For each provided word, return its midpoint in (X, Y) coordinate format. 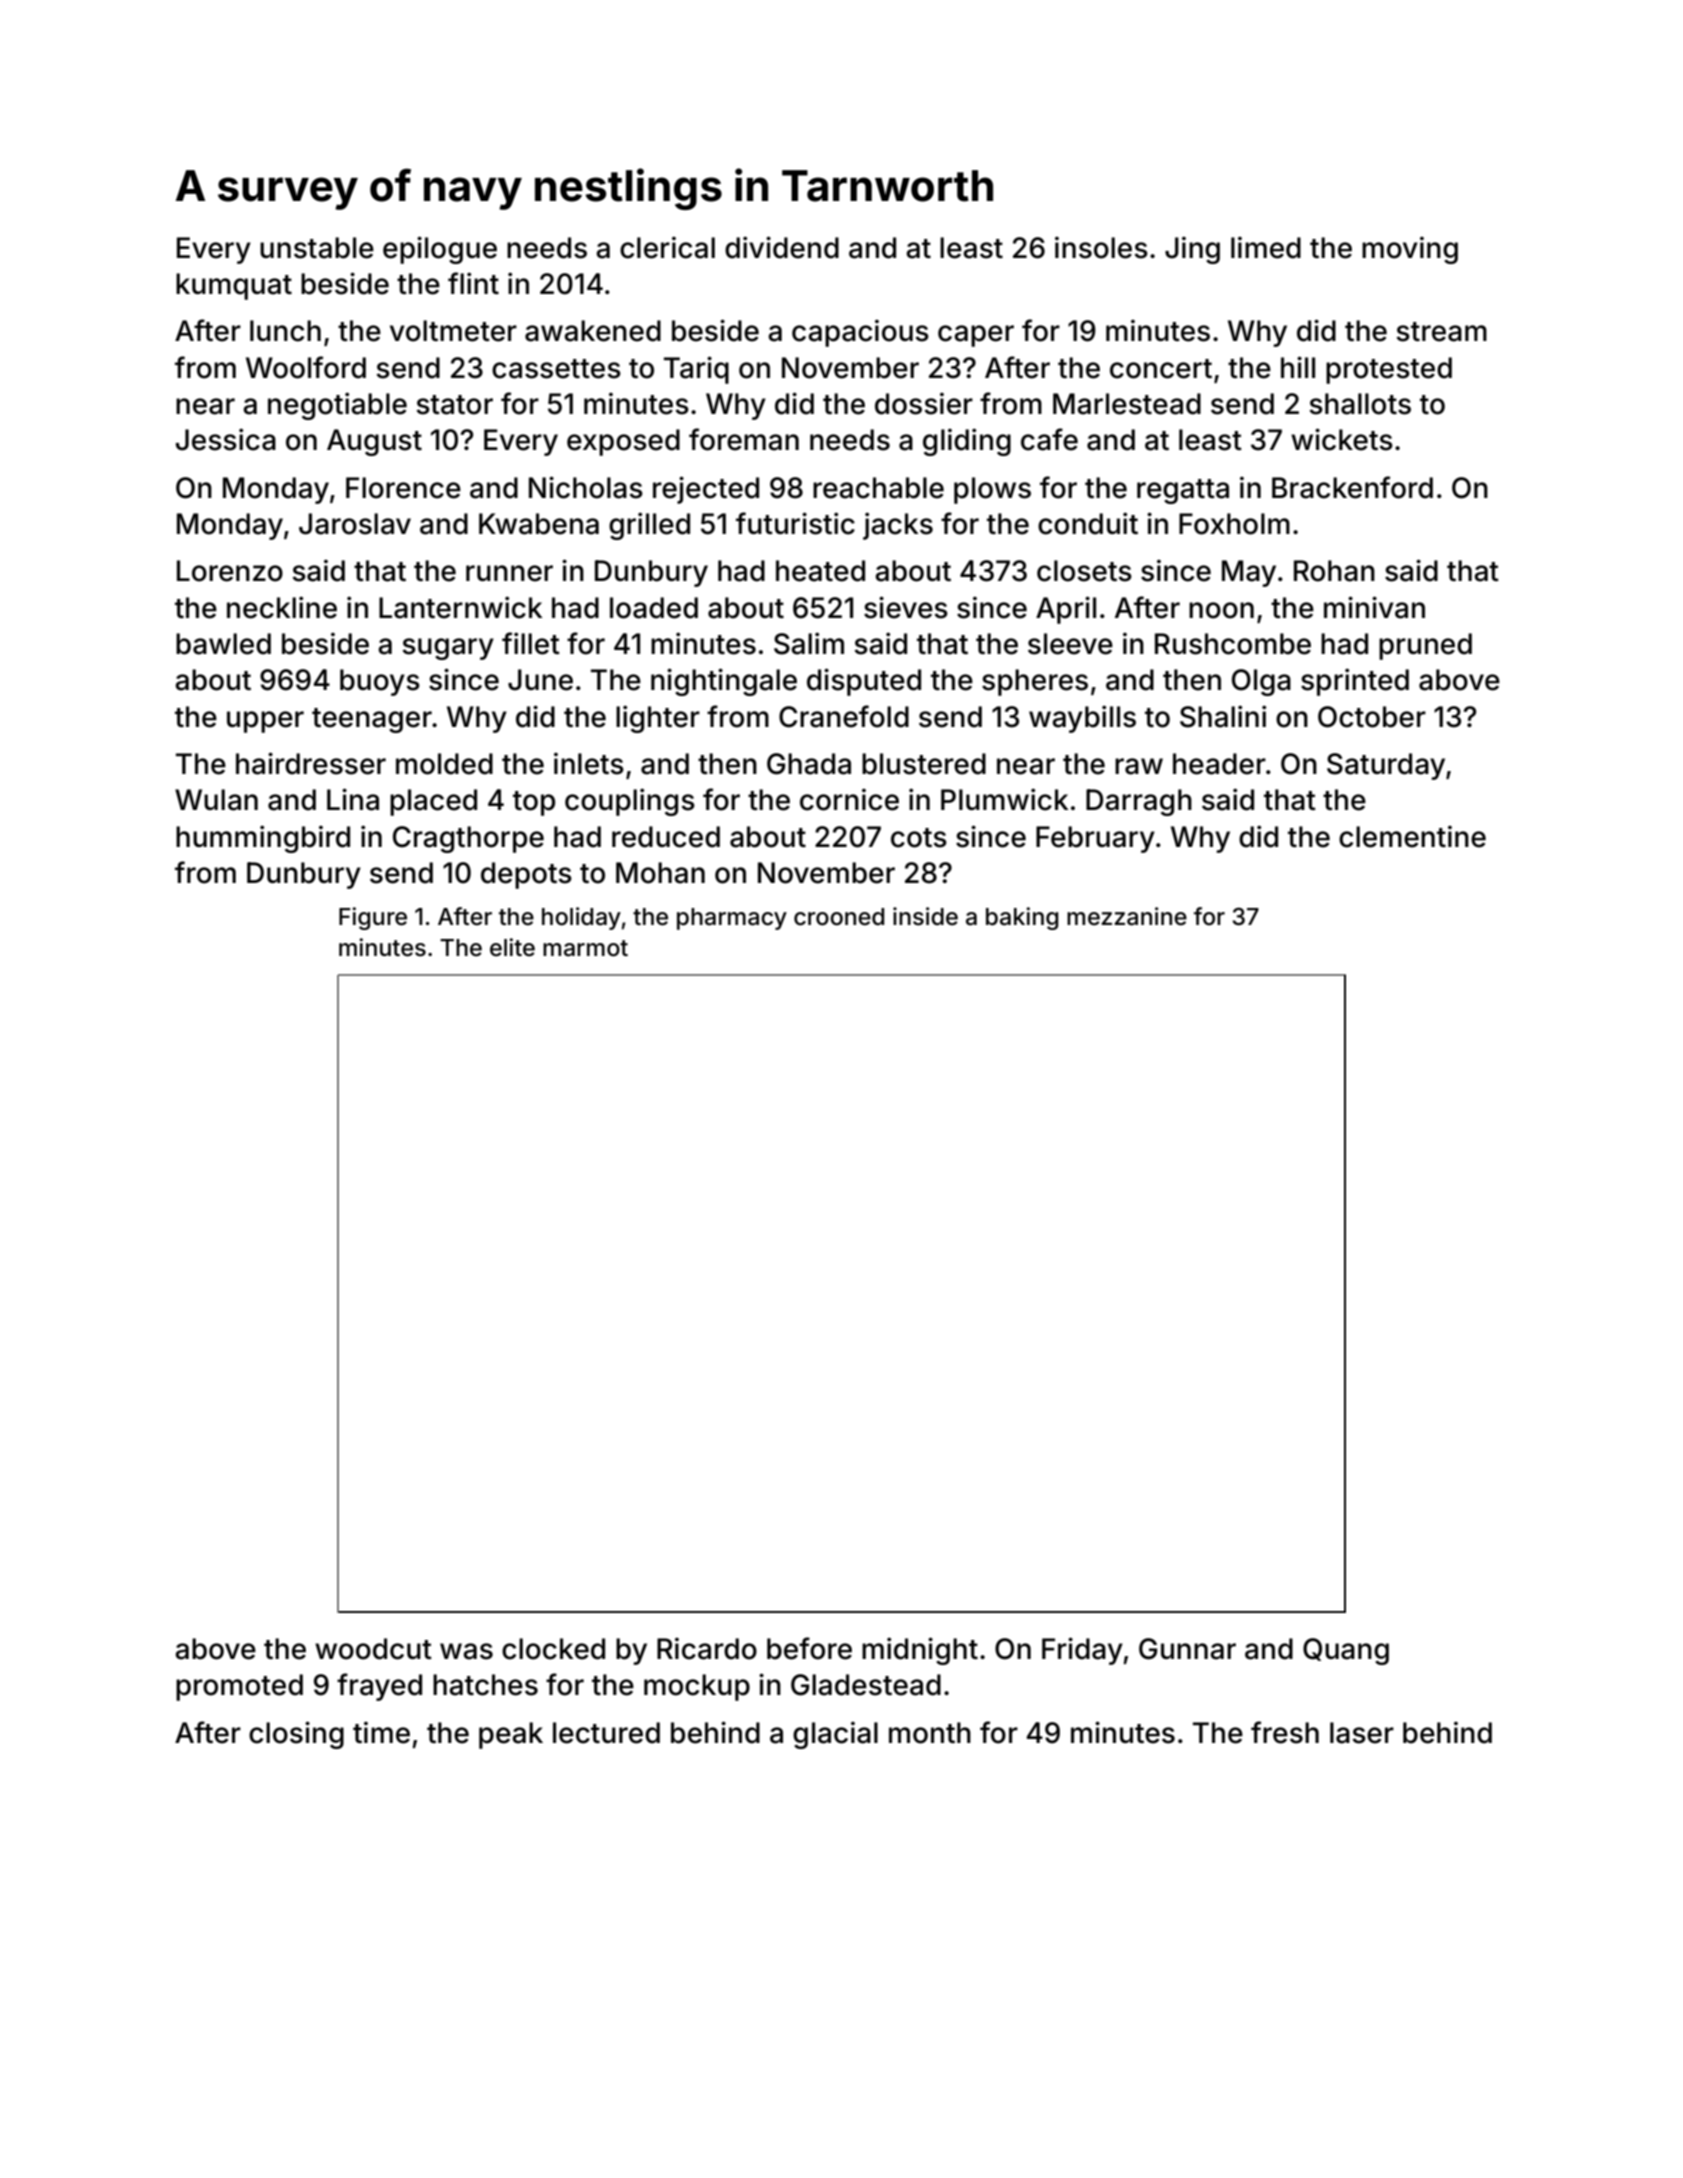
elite (512, 947)
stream (1441, 332)
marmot (585, 948)
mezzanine (1127, 916)
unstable (317, 248)
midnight (920, 1651)
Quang (1346, 1651)
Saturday (1386, 766)
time (381, 1732)
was (466, 1651)
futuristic (795, 523)
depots (526, 875)
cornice (849, 799)
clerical (667, 247)
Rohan (1334, 571)
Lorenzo (230, 571)
